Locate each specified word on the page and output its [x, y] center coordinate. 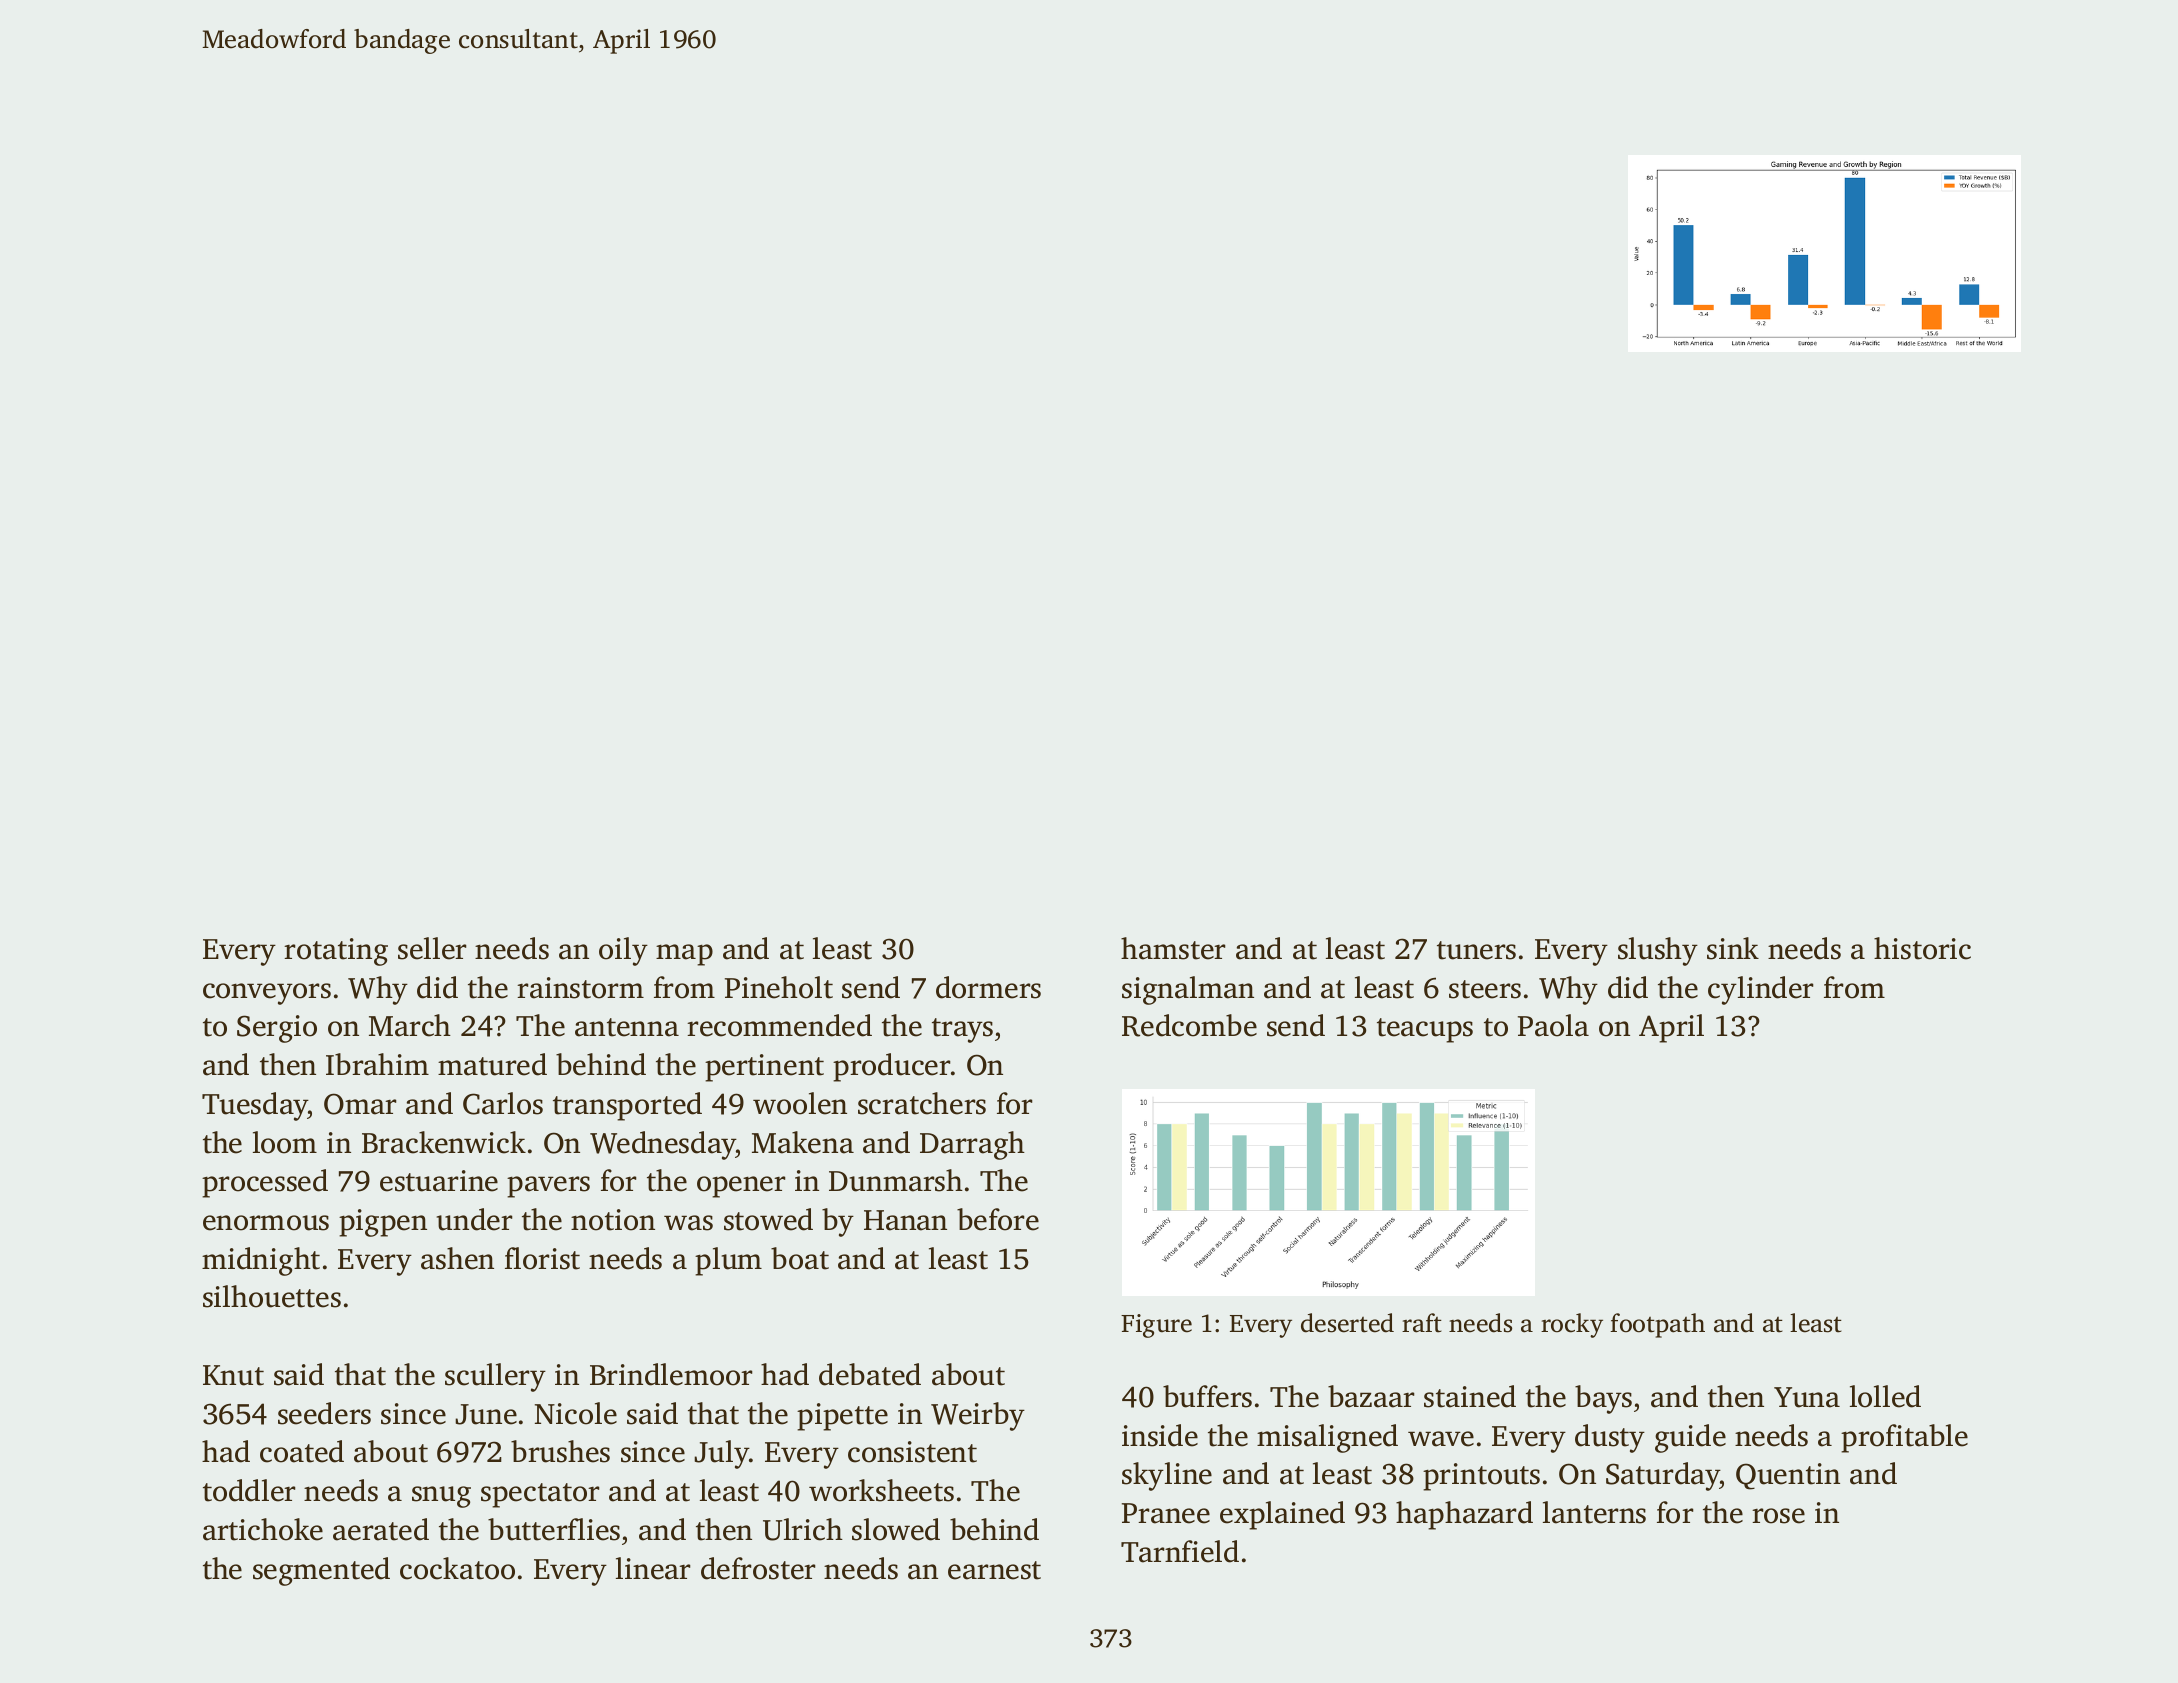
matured [492, 1064]
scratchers [922, 1103]
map [684, 955]
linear [653, 1568]
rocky [1572, 1325]
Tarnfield [1180, 1551]
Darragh [972, 1145]
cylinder [1761, 990]
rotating [336, 952]
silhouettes [272, 1296]
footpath [1657, 1325]
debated [870, 1374]
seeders [324, 1413]
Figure [1156, 1326]
